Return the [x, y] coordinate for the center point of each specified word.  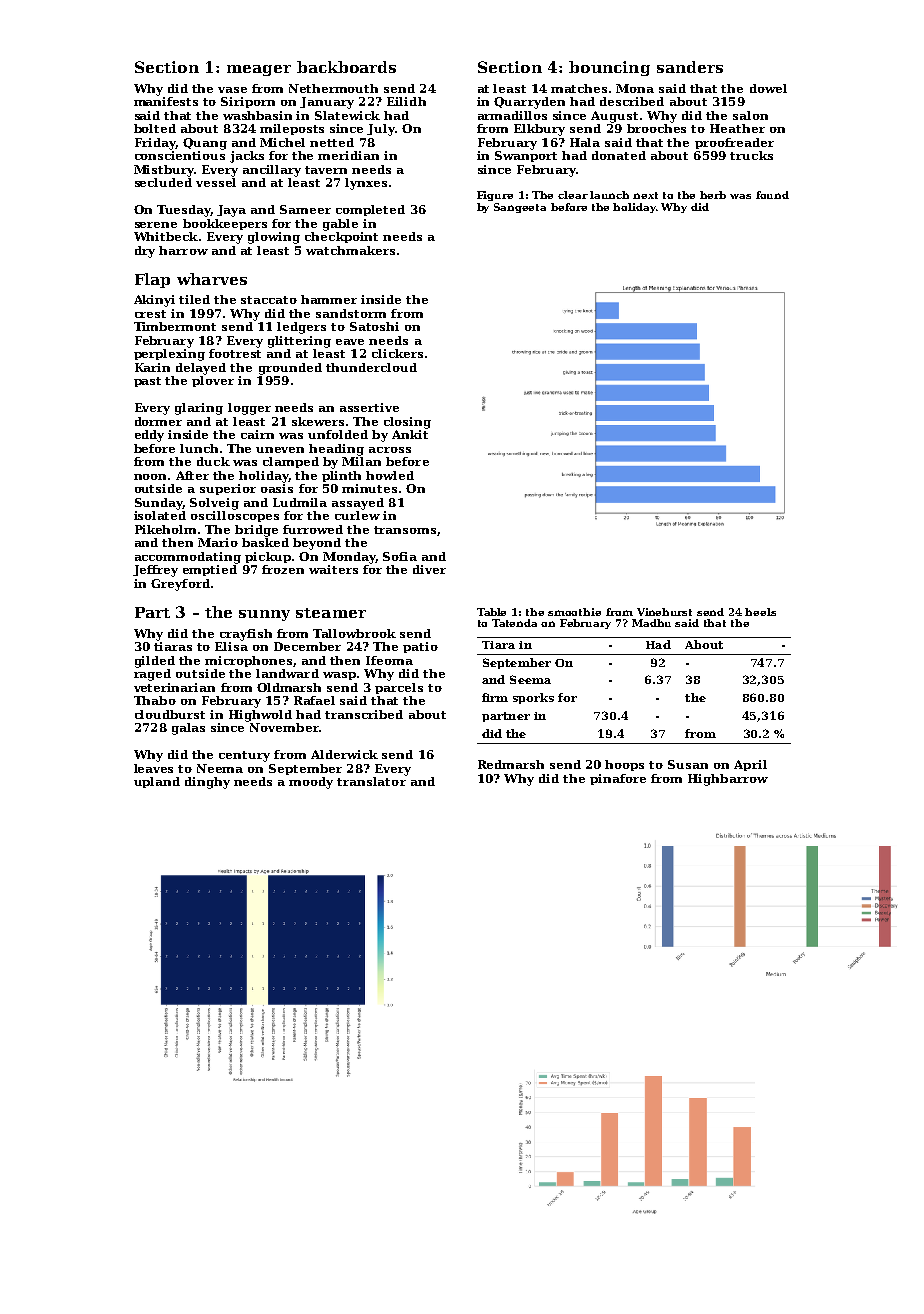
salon [750, 115]
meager [259, 70]
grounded [290, 369]
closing [407, 423]
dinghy [207, 783]
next [645, 195]
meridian [348, 155]
